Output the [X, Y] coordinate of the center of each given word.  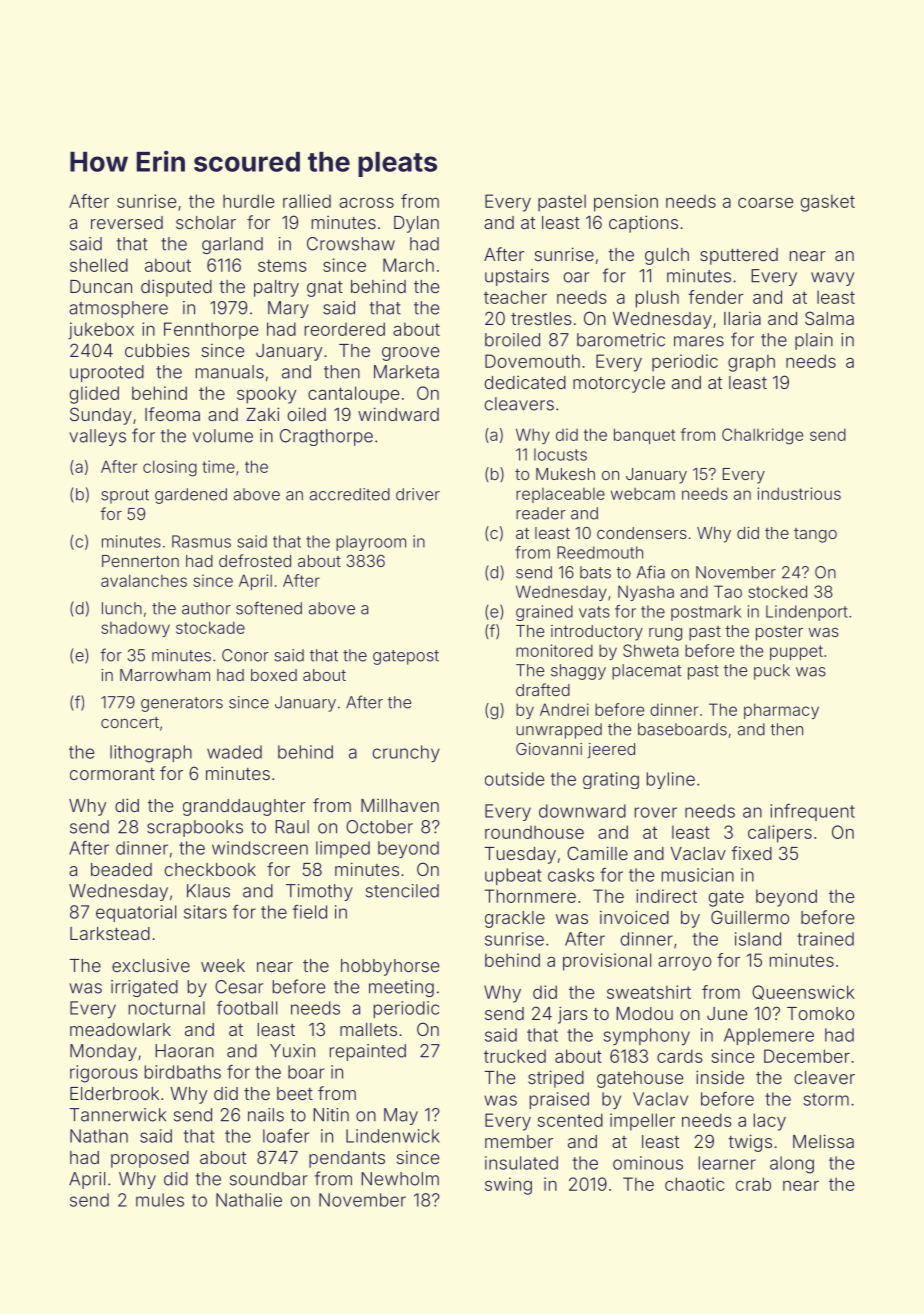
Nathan [99, 1136]
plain [814, 341]
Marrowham [165, 675]
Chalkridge [762, 436]
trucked [515, 1056]
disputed [176, 288]
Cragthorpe [326, 437]
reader [541, 513]
